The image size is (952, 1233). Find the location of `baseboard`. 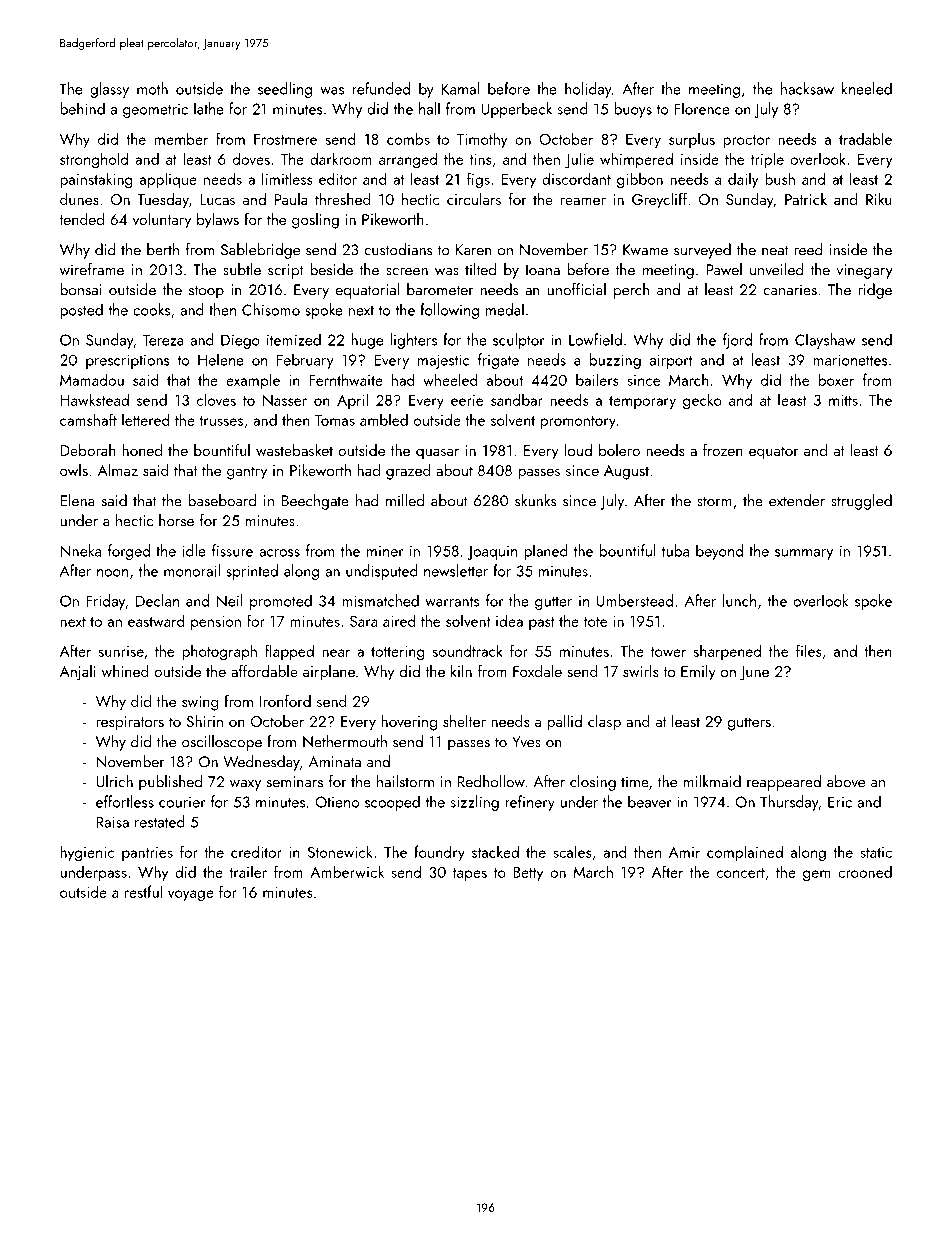

baseboard is located at coordinates (222, 500).
